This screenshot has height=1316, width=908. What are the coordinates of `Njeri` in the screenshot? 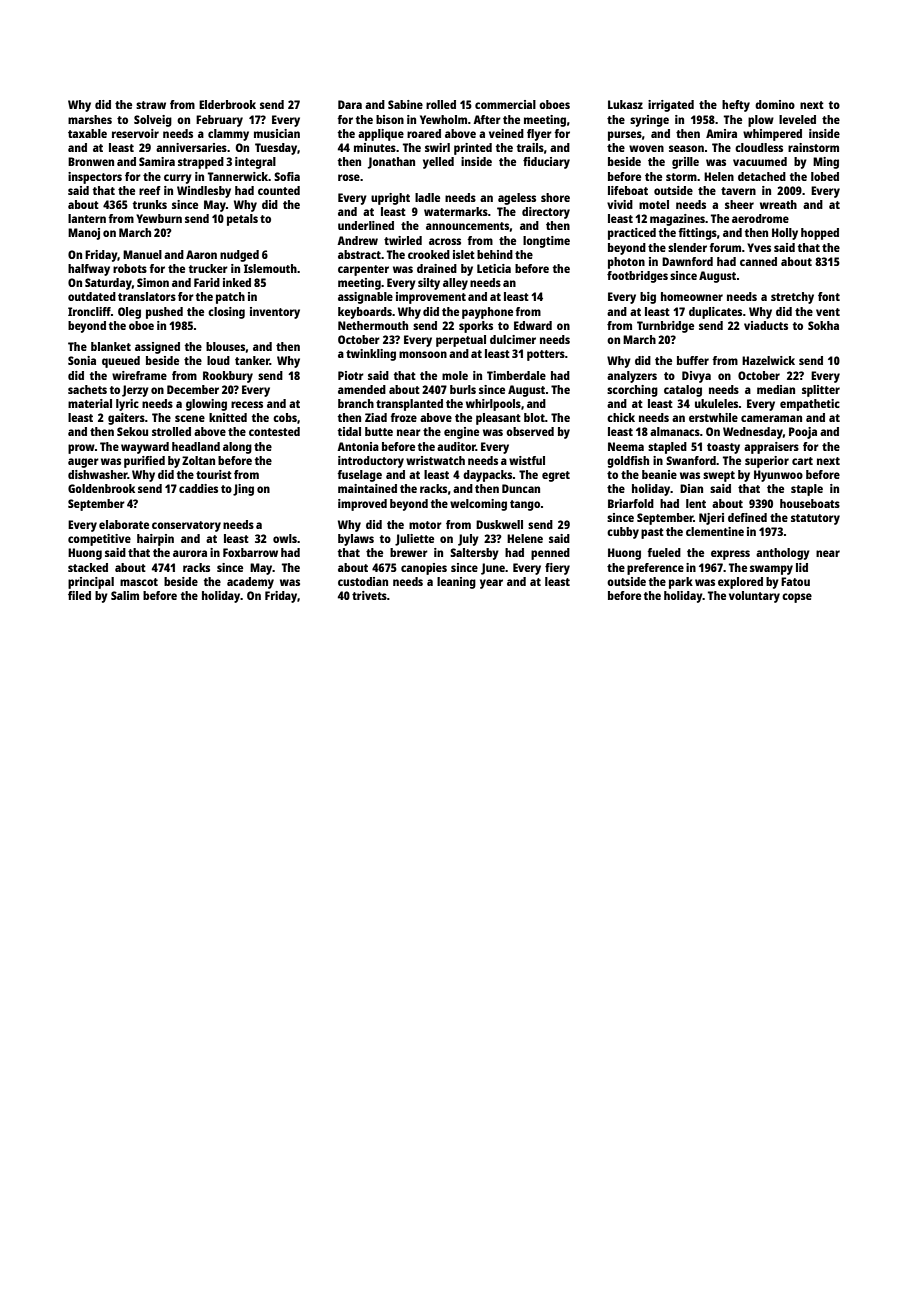 It's located at (711, 519).
